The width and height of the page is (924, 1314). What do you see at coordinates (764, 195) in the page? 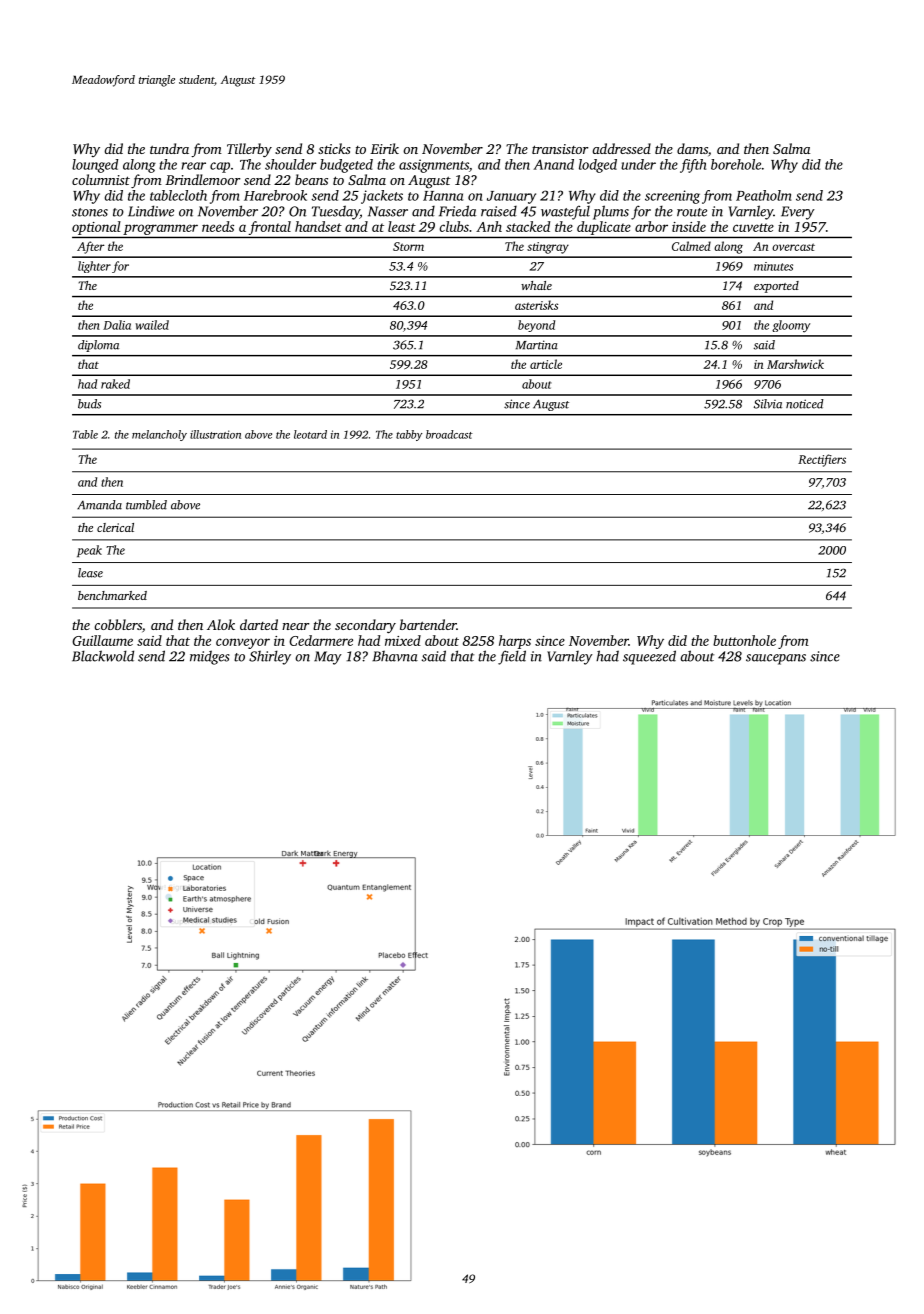
I see `Peatholm` at bounding box center [764, 195].
